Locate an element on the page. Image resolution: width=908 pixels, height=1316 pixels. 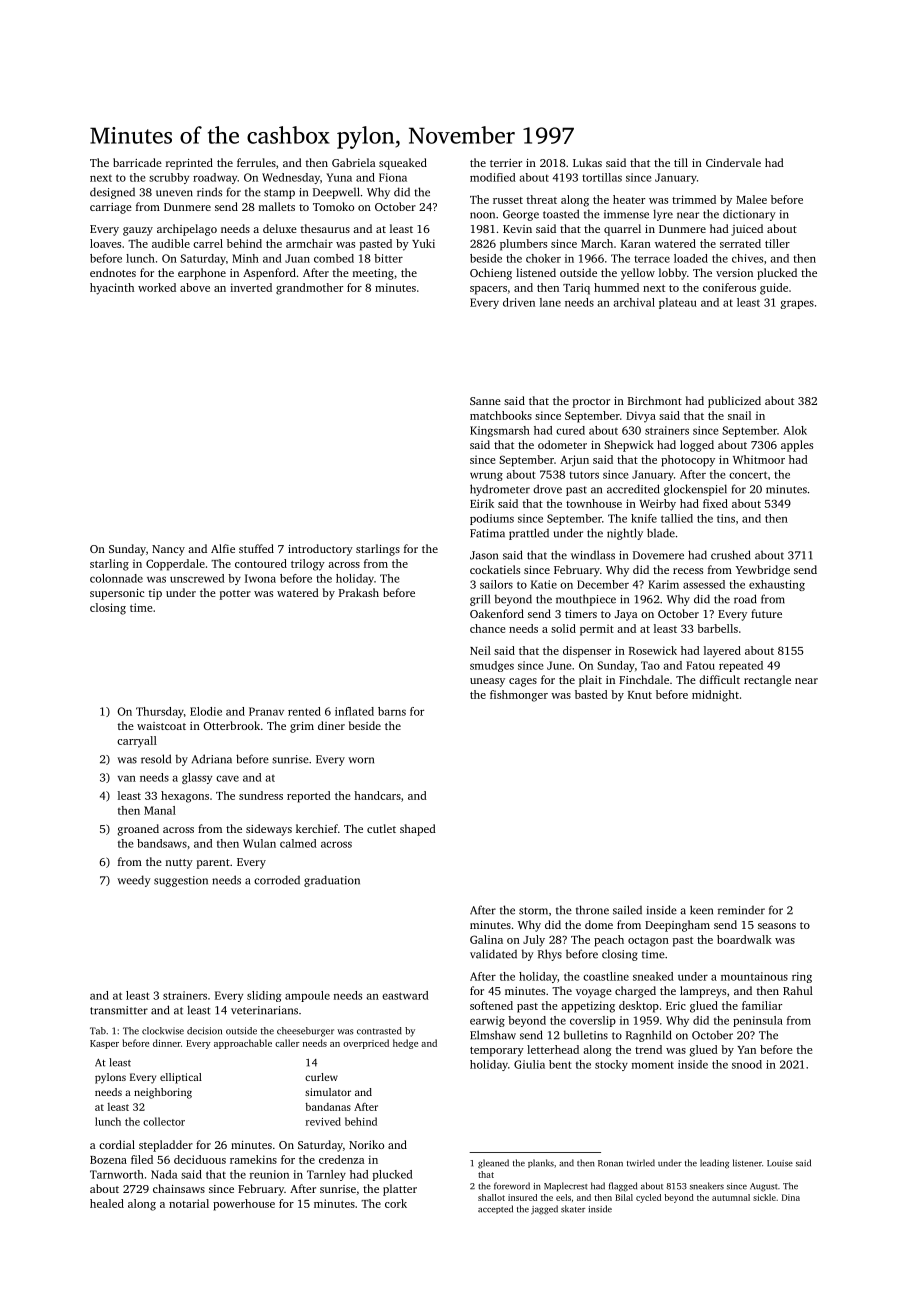
Alfie is located at coordinates (223, 548).
